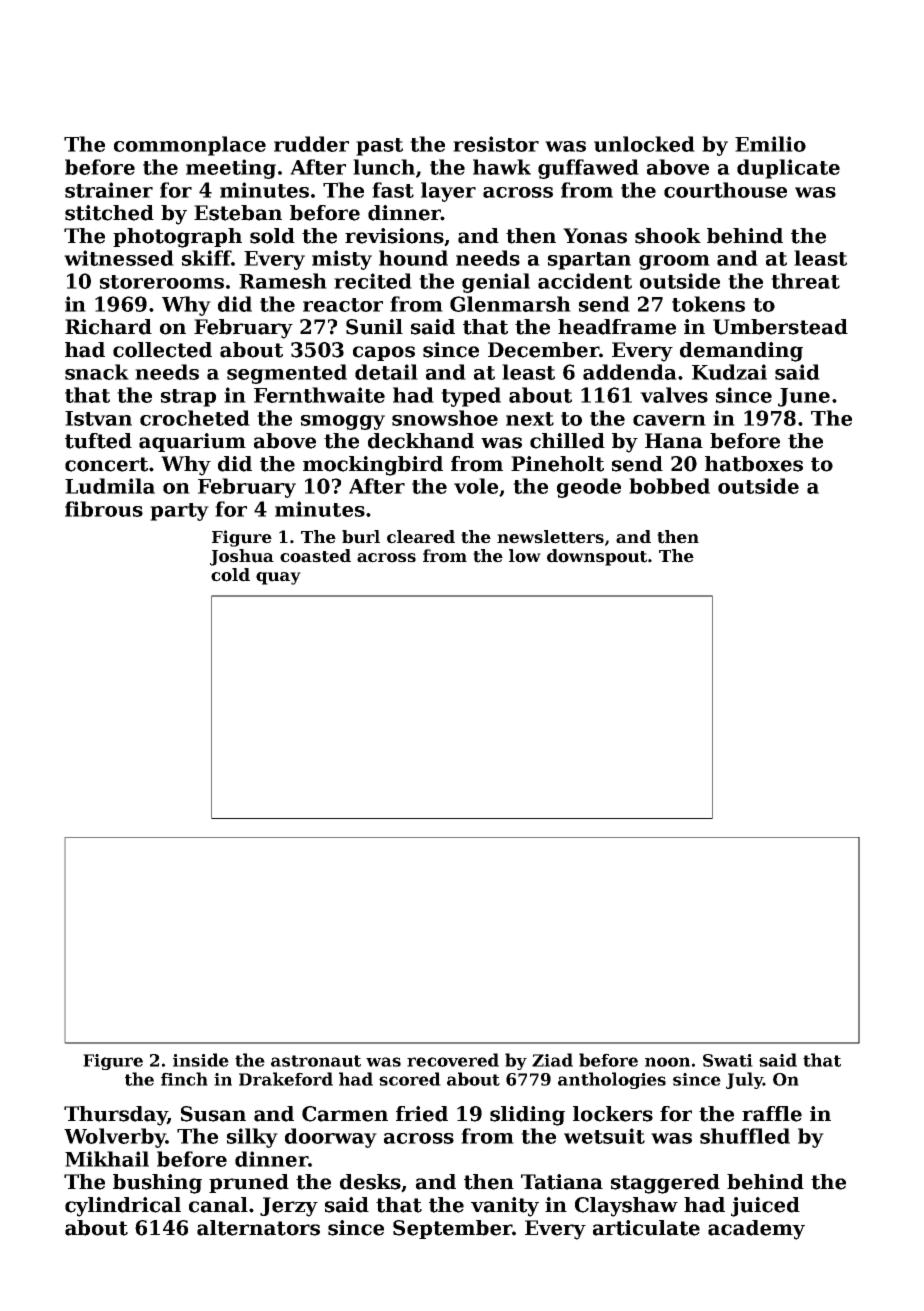 This screenshot has width=924, height=1311. Describe the element at coordinates (104, 509) in the screenshot. I see `fibrous` at that location.
